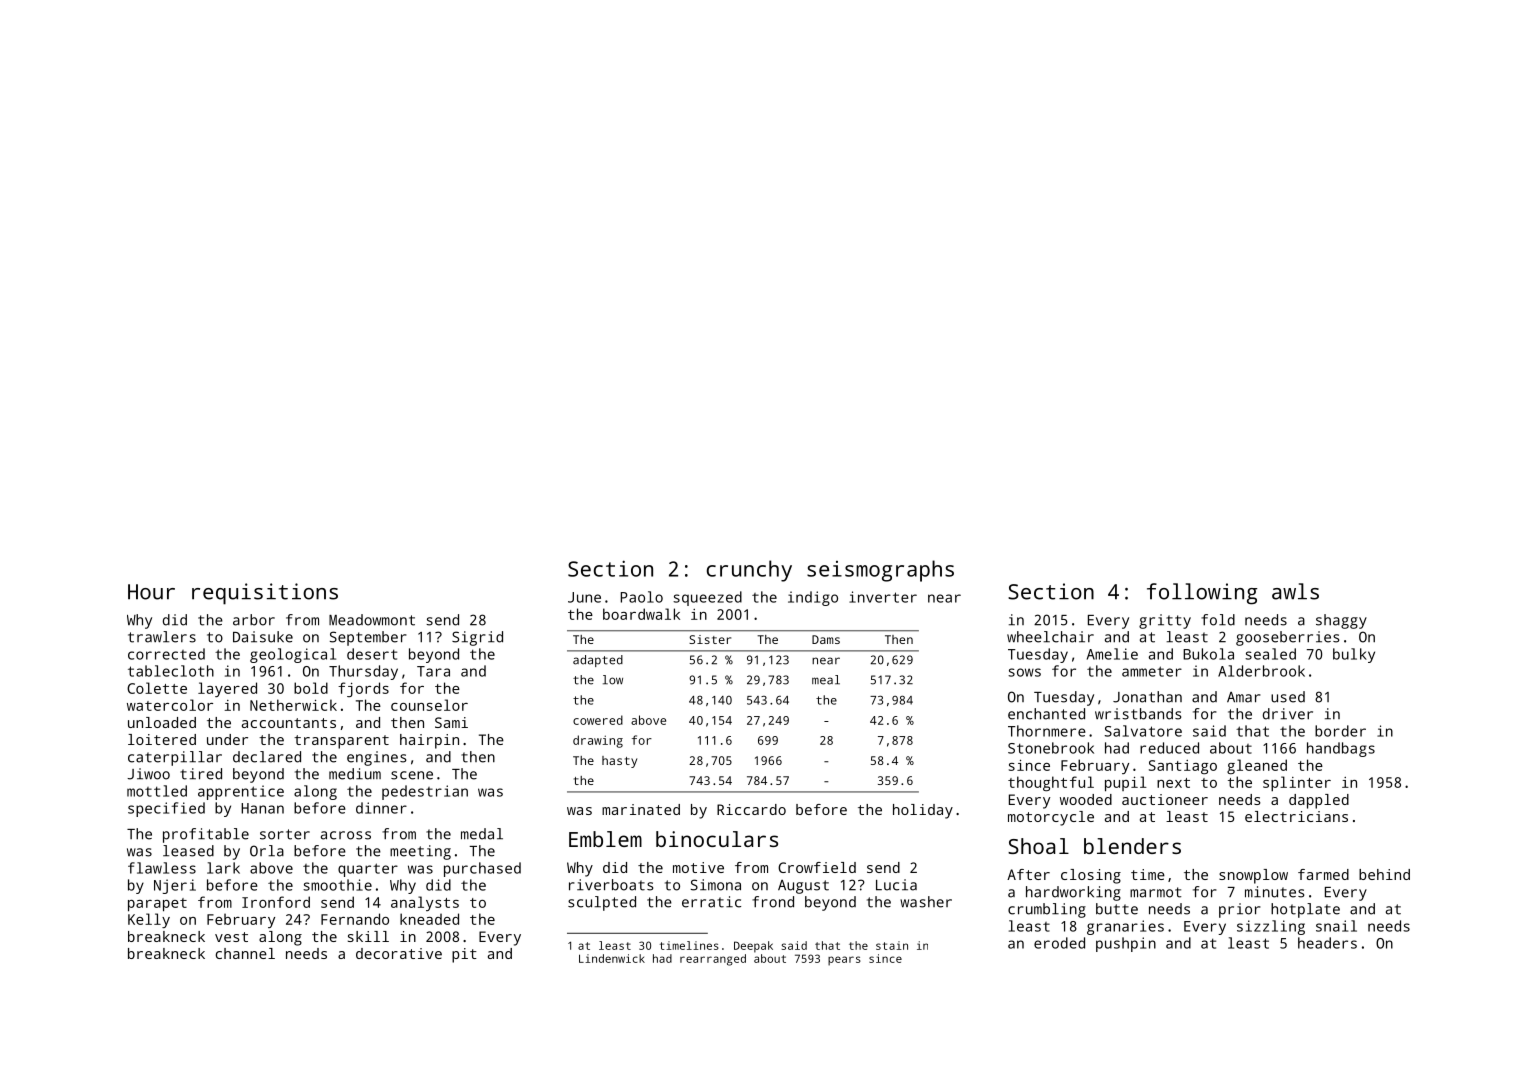 The height and width of the screenshot is (1089, 1540). I want to click on crunchy, so click(749, 571).
